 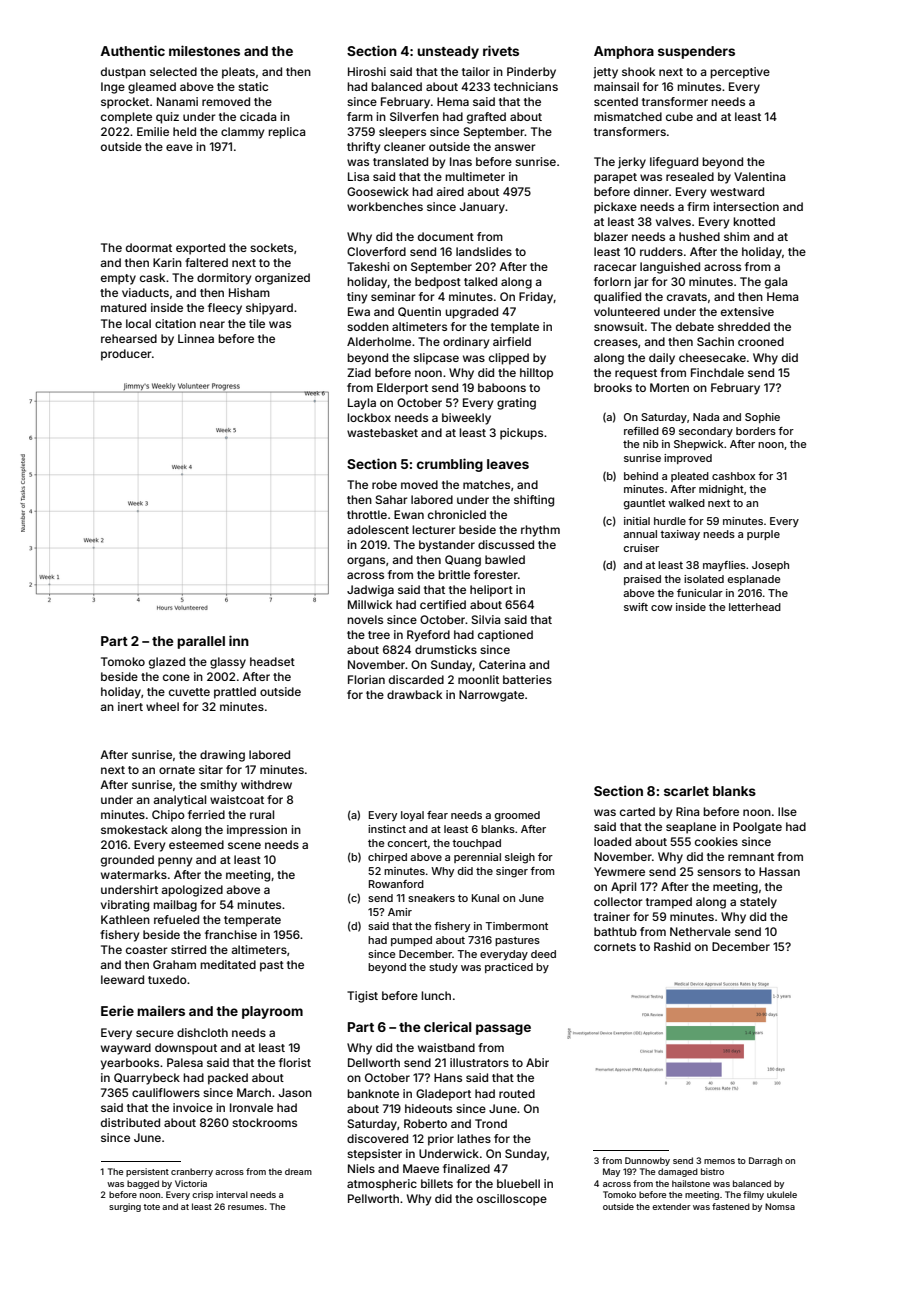 I want to click on impression, so click(x=257, y=831).
